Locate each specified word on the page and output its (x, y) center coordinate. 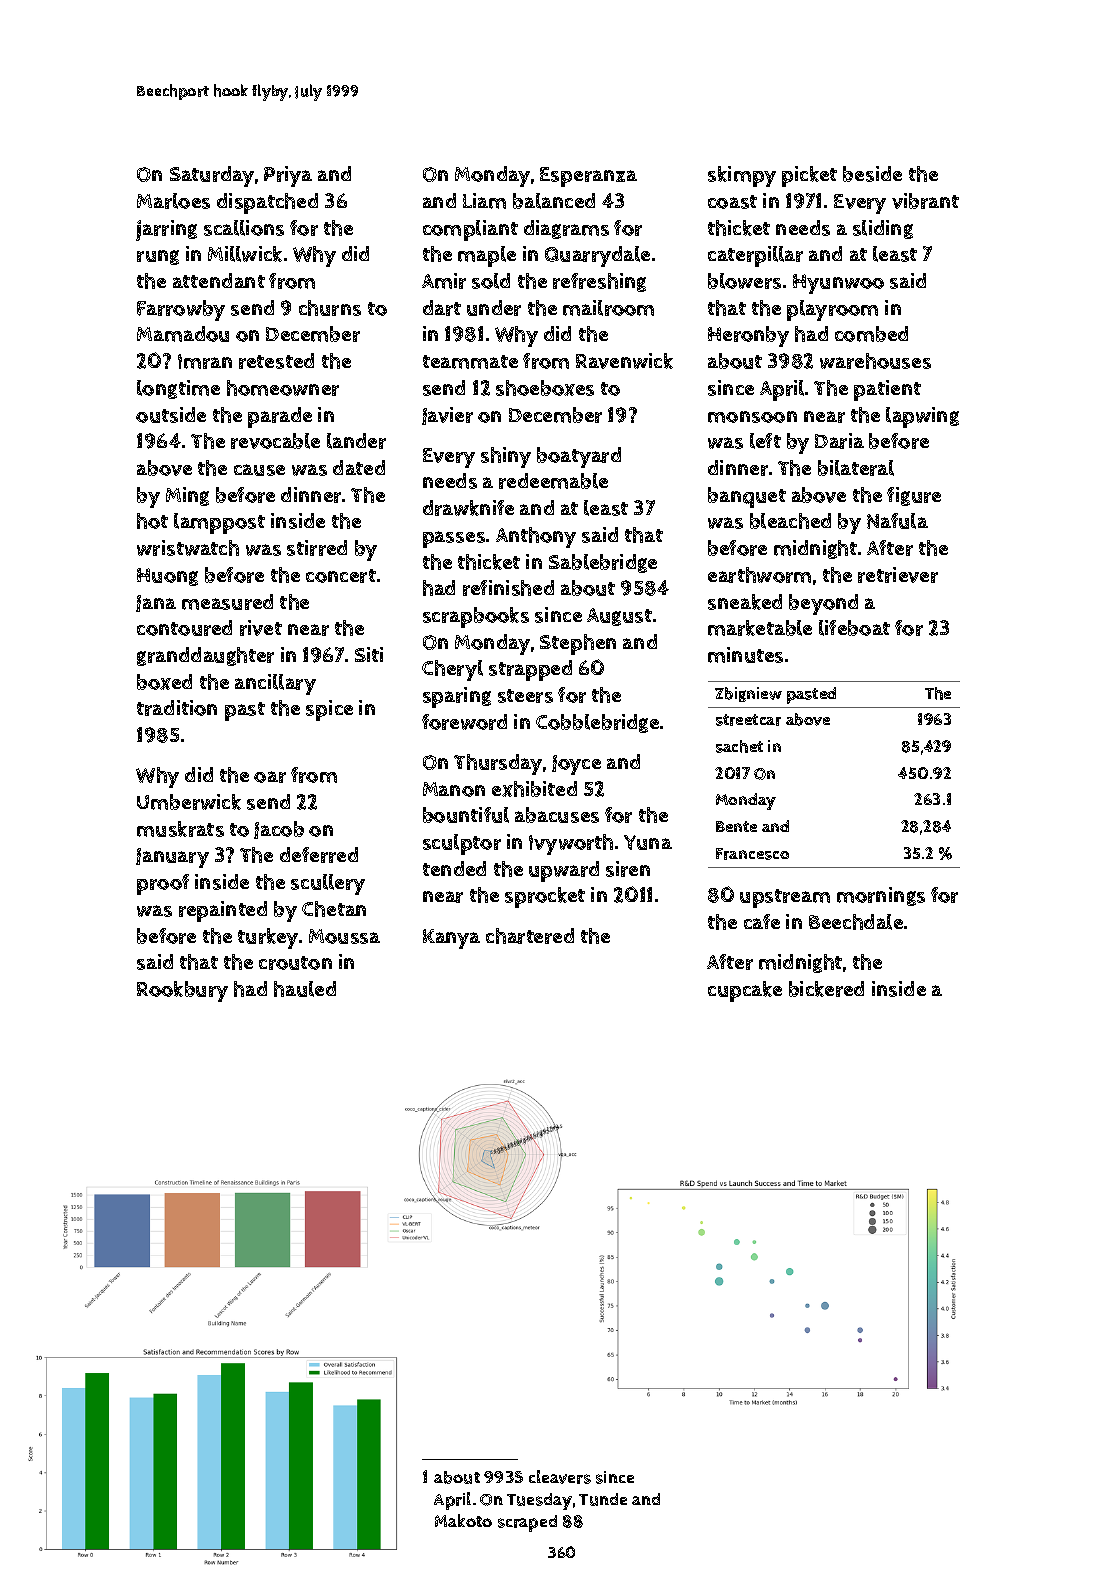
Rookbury (182, 991)
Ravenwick (624, 361)
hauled (305, 989)
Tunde (603, 1499)
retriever (898, 575)
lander (356, 441)
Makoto (463, 1520)
